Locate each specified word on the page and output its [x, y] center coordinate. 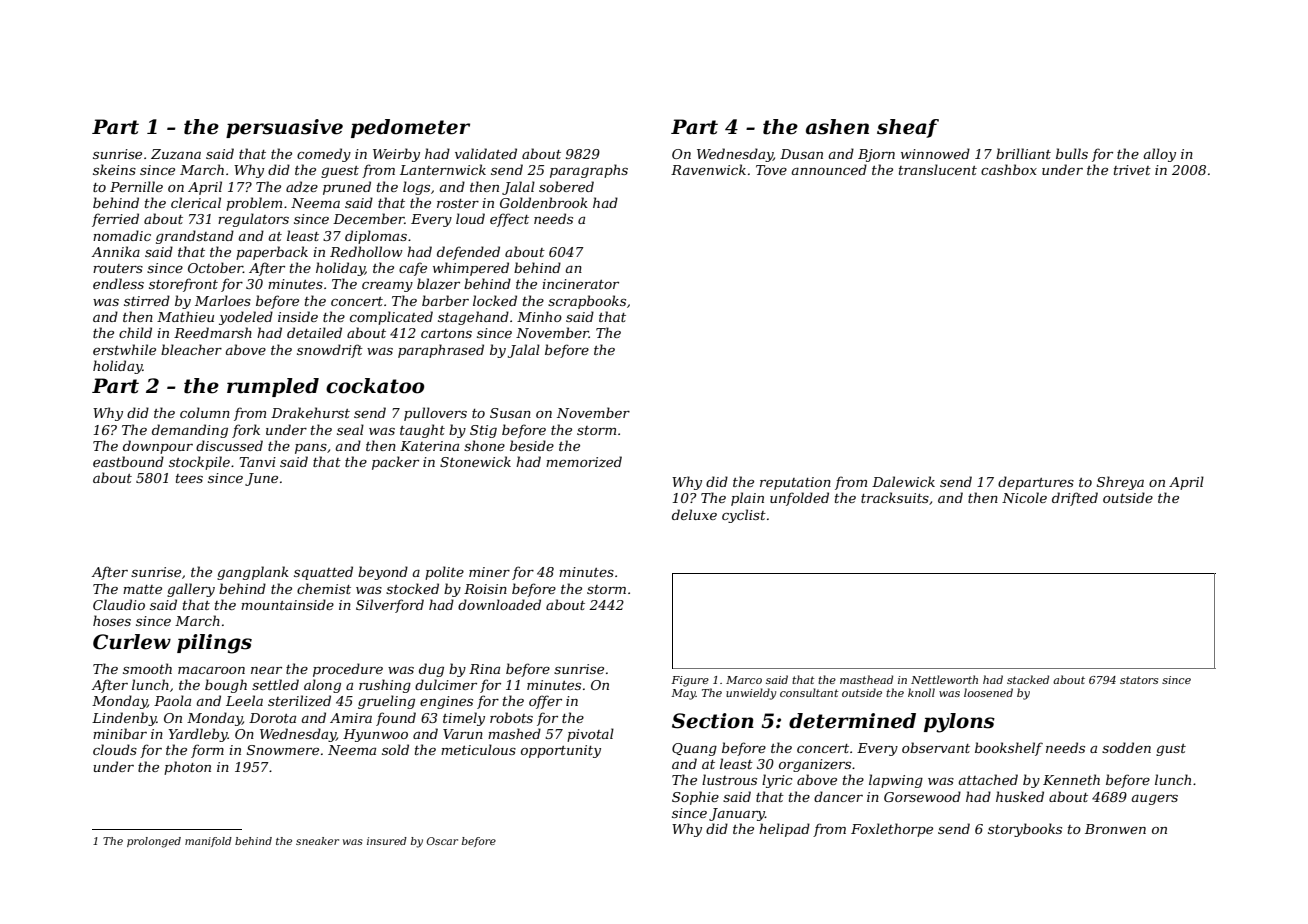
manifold [208, 842]
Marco [744, 680]
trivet [1132, 170]
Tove [771, 170]
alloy [1160, 155]
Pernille [136, 186]
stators [1139, 680]
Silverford [390, 606]
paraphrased [441, 351]
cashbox [1009, 169]
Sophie [695, 798]
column [205, 412]
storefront [183, 285]
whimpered [471, 269]
